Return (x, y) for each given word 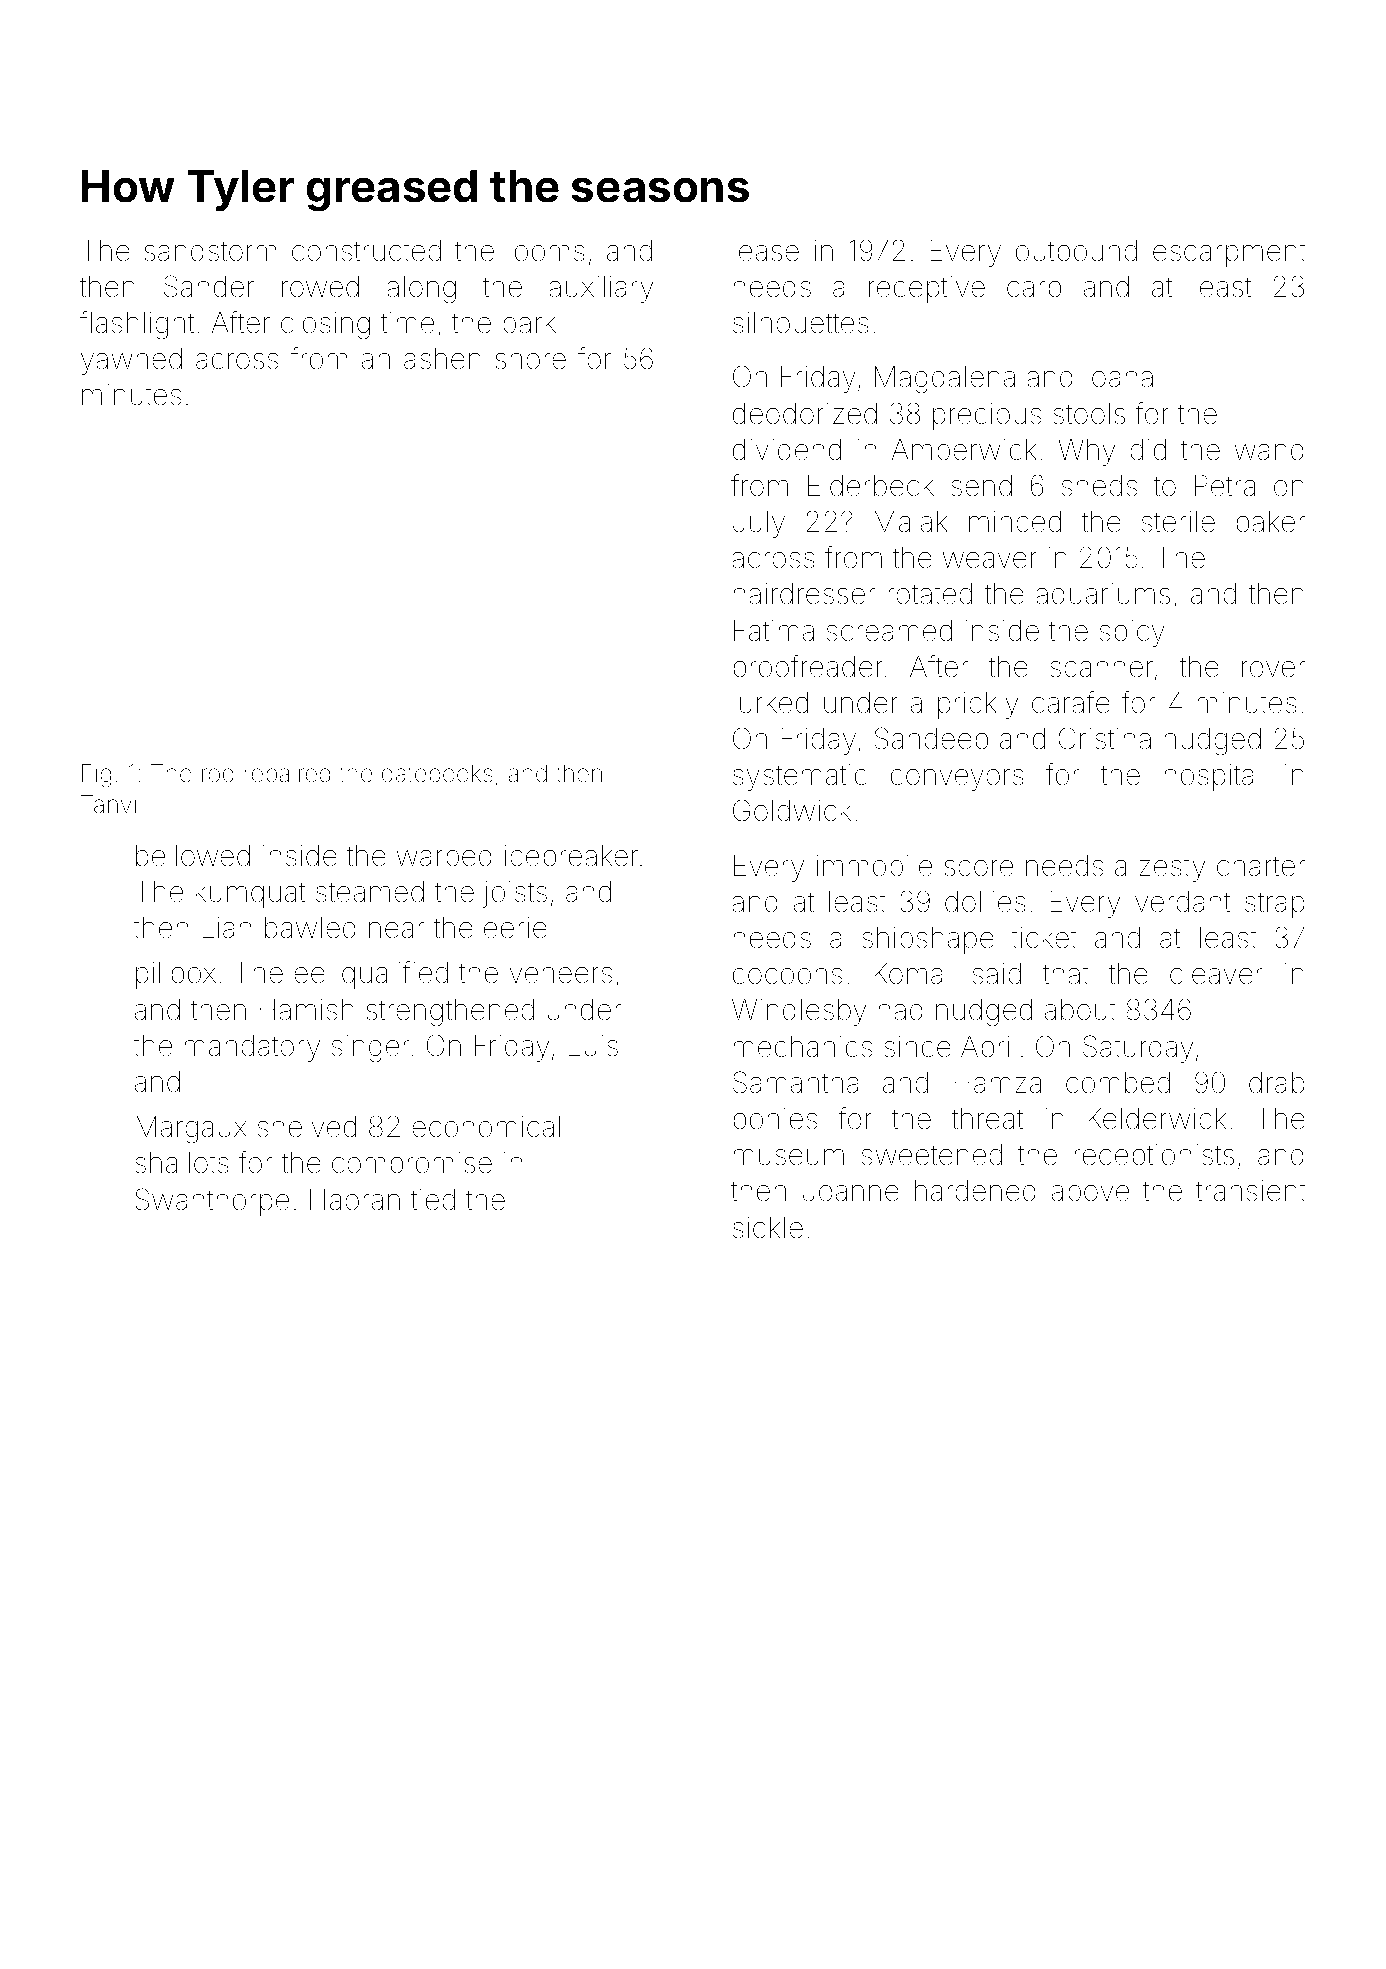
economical (486, 1127)
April (988, 1049)
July (759, 524)
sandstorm (210, 251)
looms (547, 251)
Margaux (191, 1130)
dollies (985, 902)
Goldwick (792, 810)
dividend (787, 450)
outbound (1076, 251)
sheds (1099, 486)
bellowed (193, 856)
